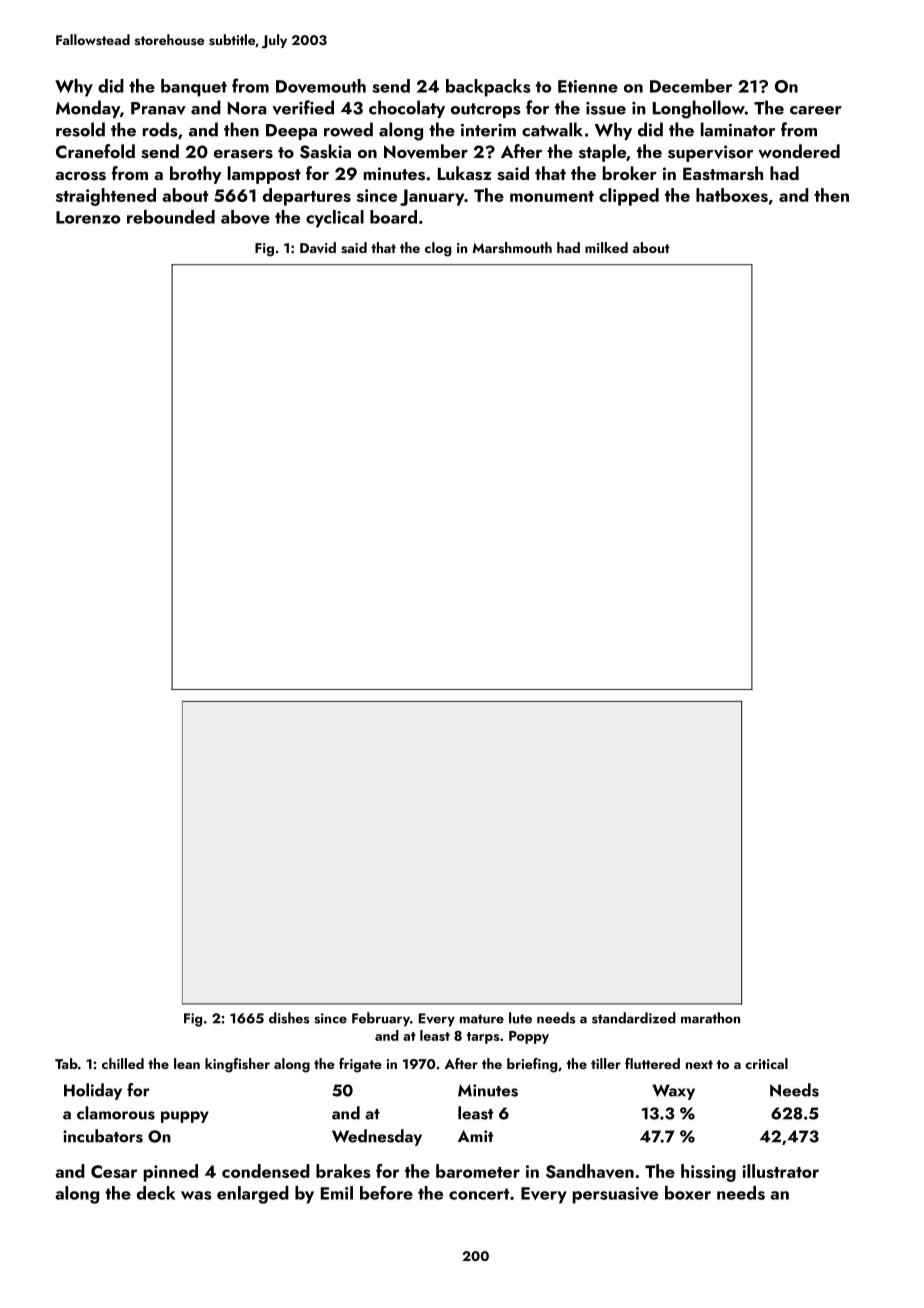 This document has width=924, height=1308. What do you see at coordinates (691, 86) in the document?
I see `December` at bounding box center [691, 86].
